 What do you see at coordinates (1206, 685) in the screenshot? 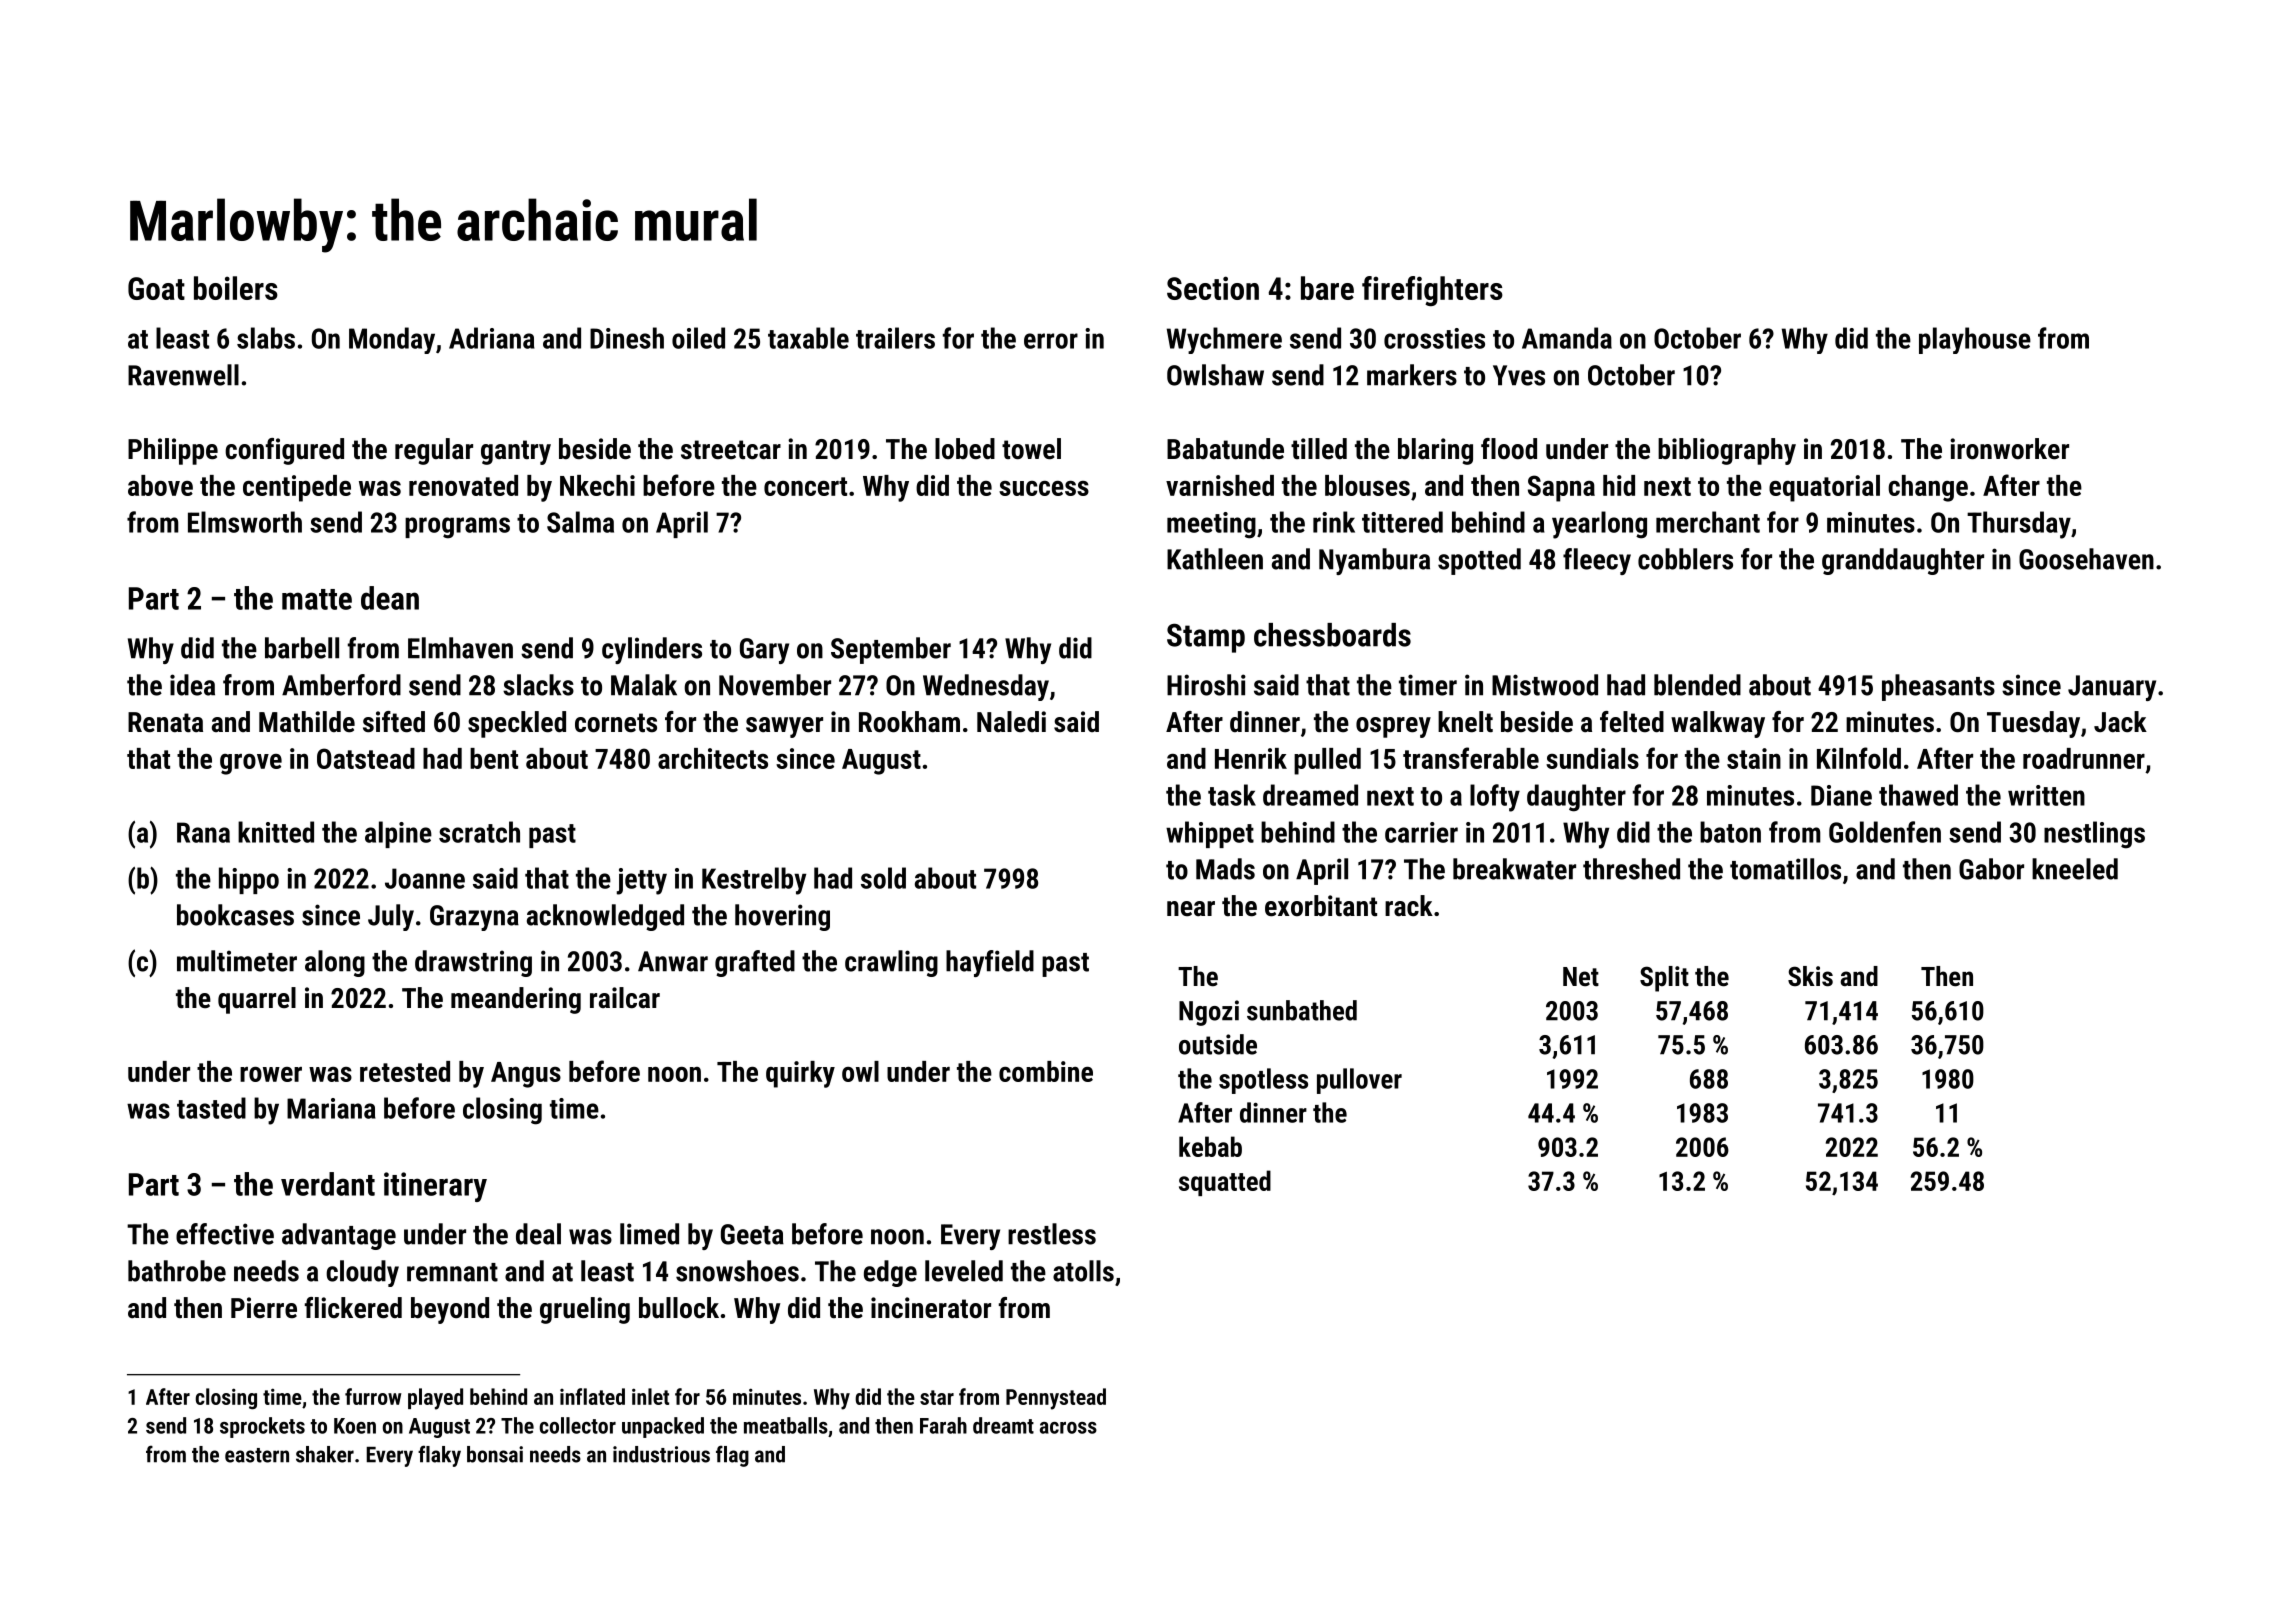
I see `Hiroshi` at bounding box center [1206, 685].
